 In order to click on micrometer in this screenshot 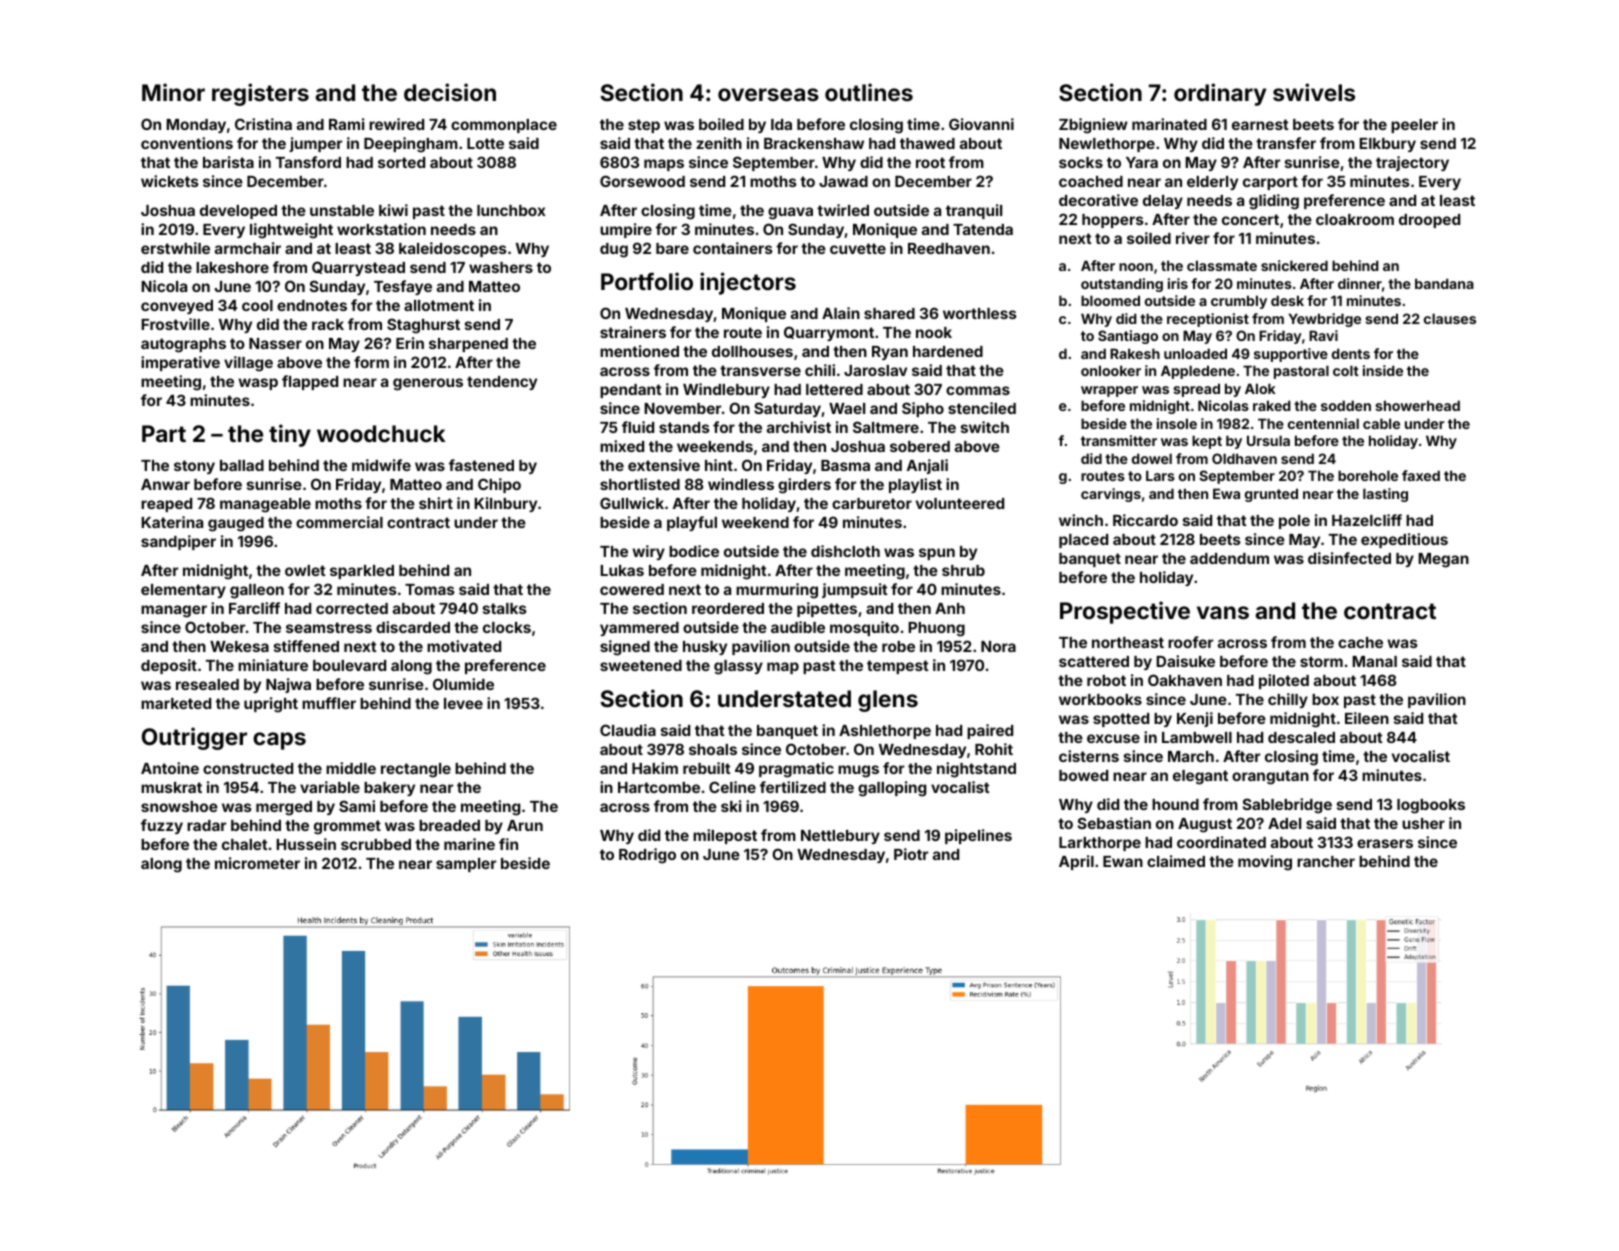, I will do `click(257, 863)`.
